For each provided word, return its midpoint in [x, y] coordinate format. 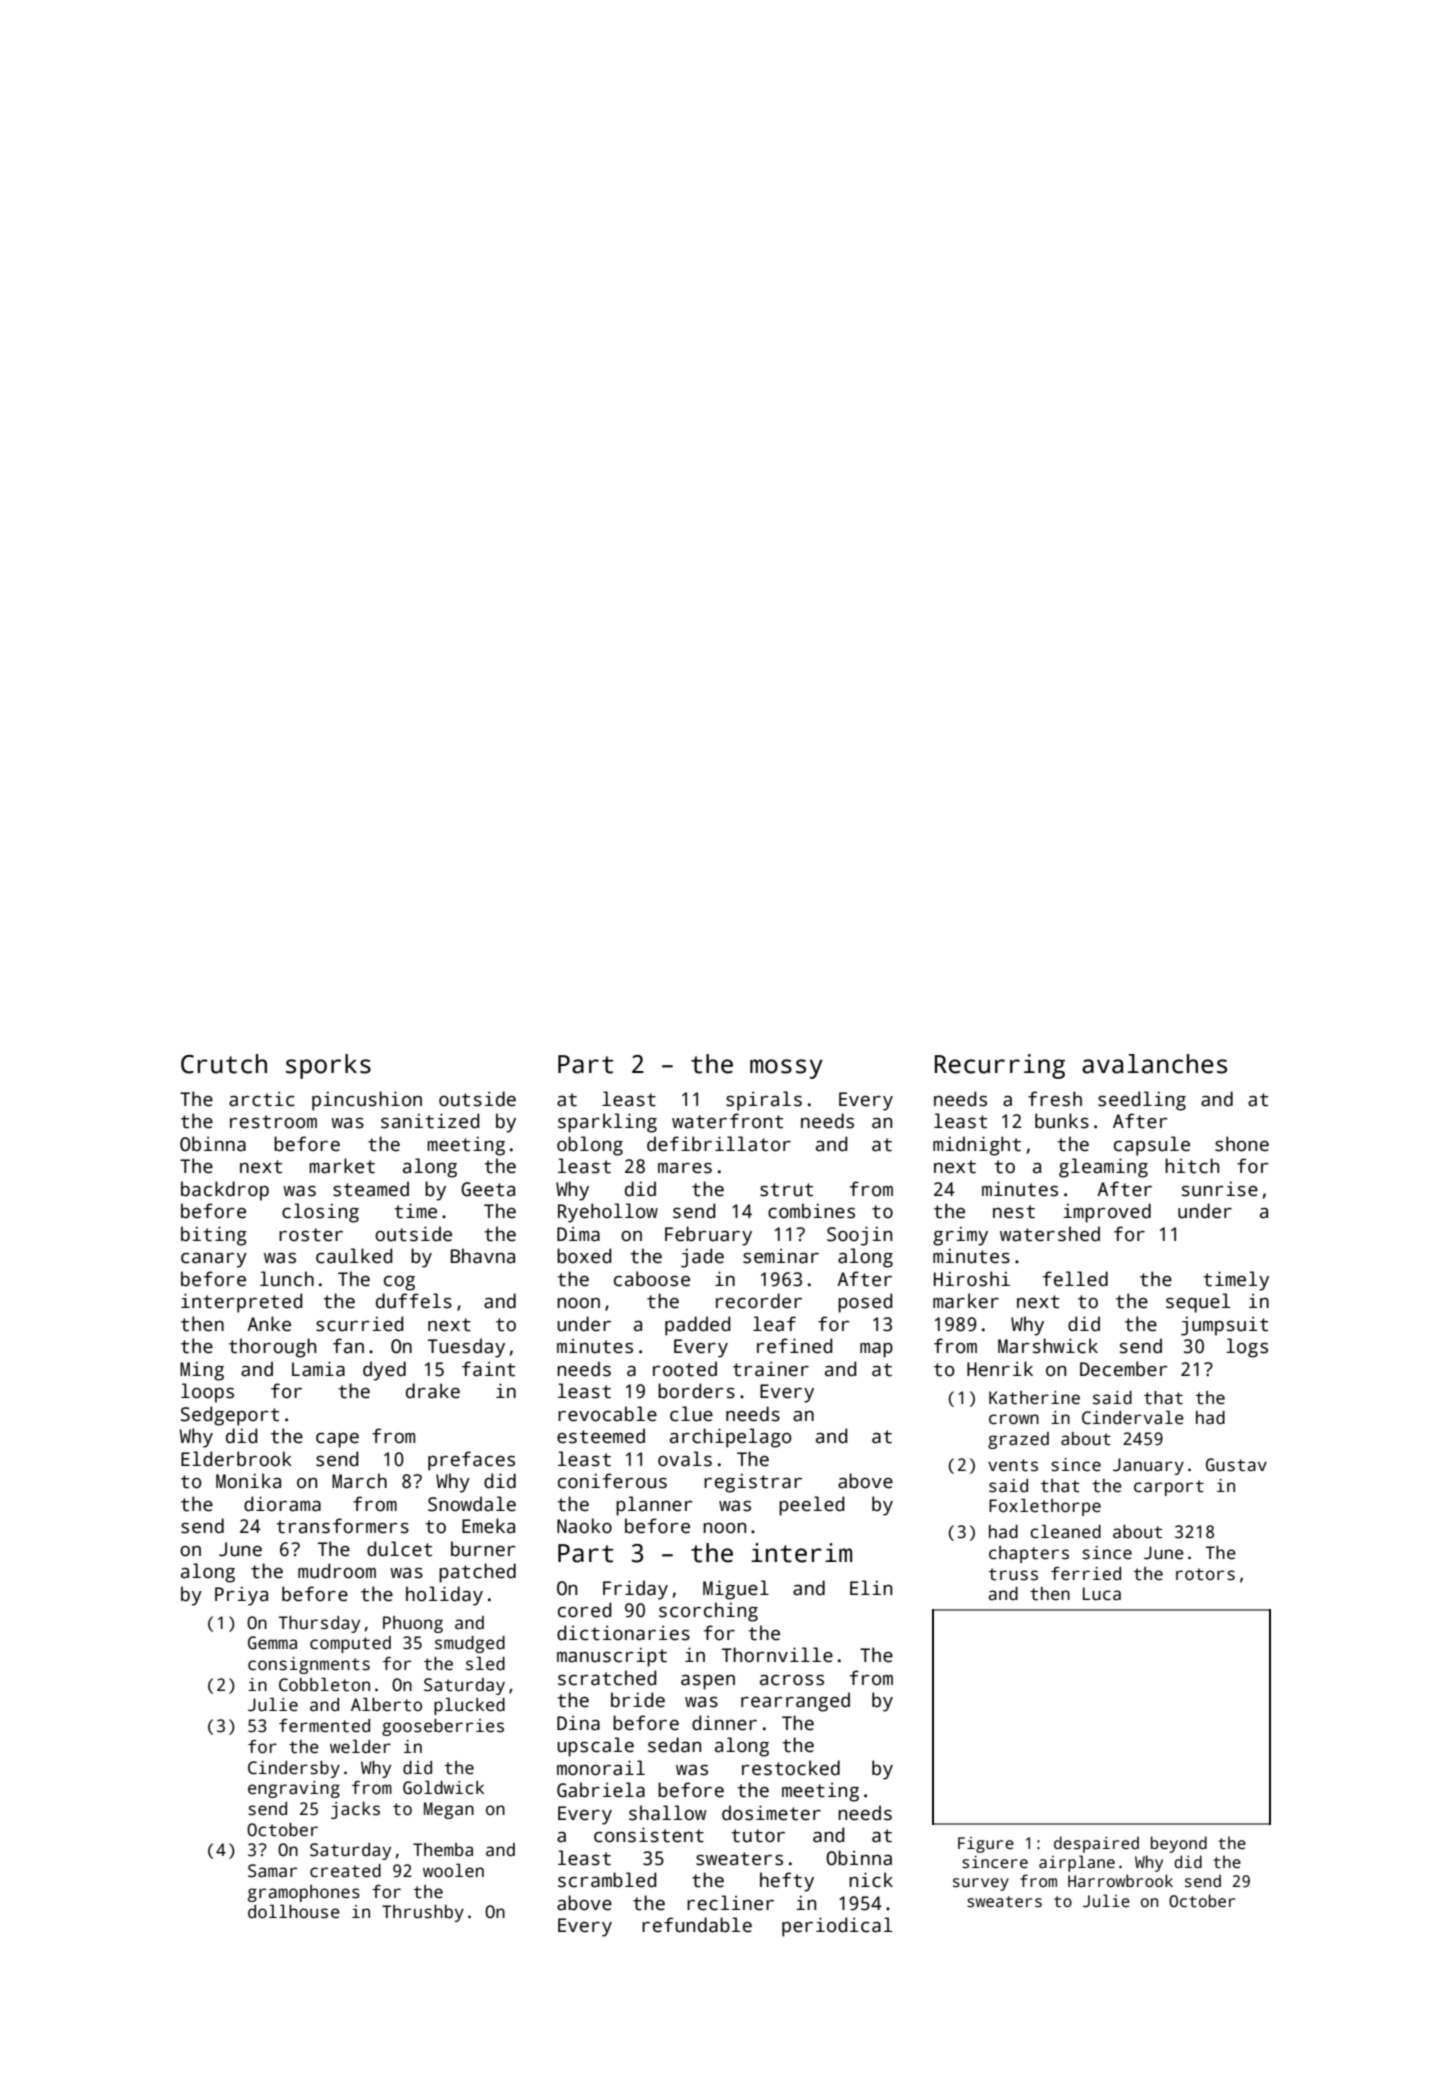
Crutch [224, 1064]
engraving [294, 1789]
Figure [986, 1845]
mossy [786, 1069]
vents [1013, 1465]
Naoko [584, 1526]
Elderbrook [236, 1459]
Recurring [1000, 1066]
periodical [837, 1927]
